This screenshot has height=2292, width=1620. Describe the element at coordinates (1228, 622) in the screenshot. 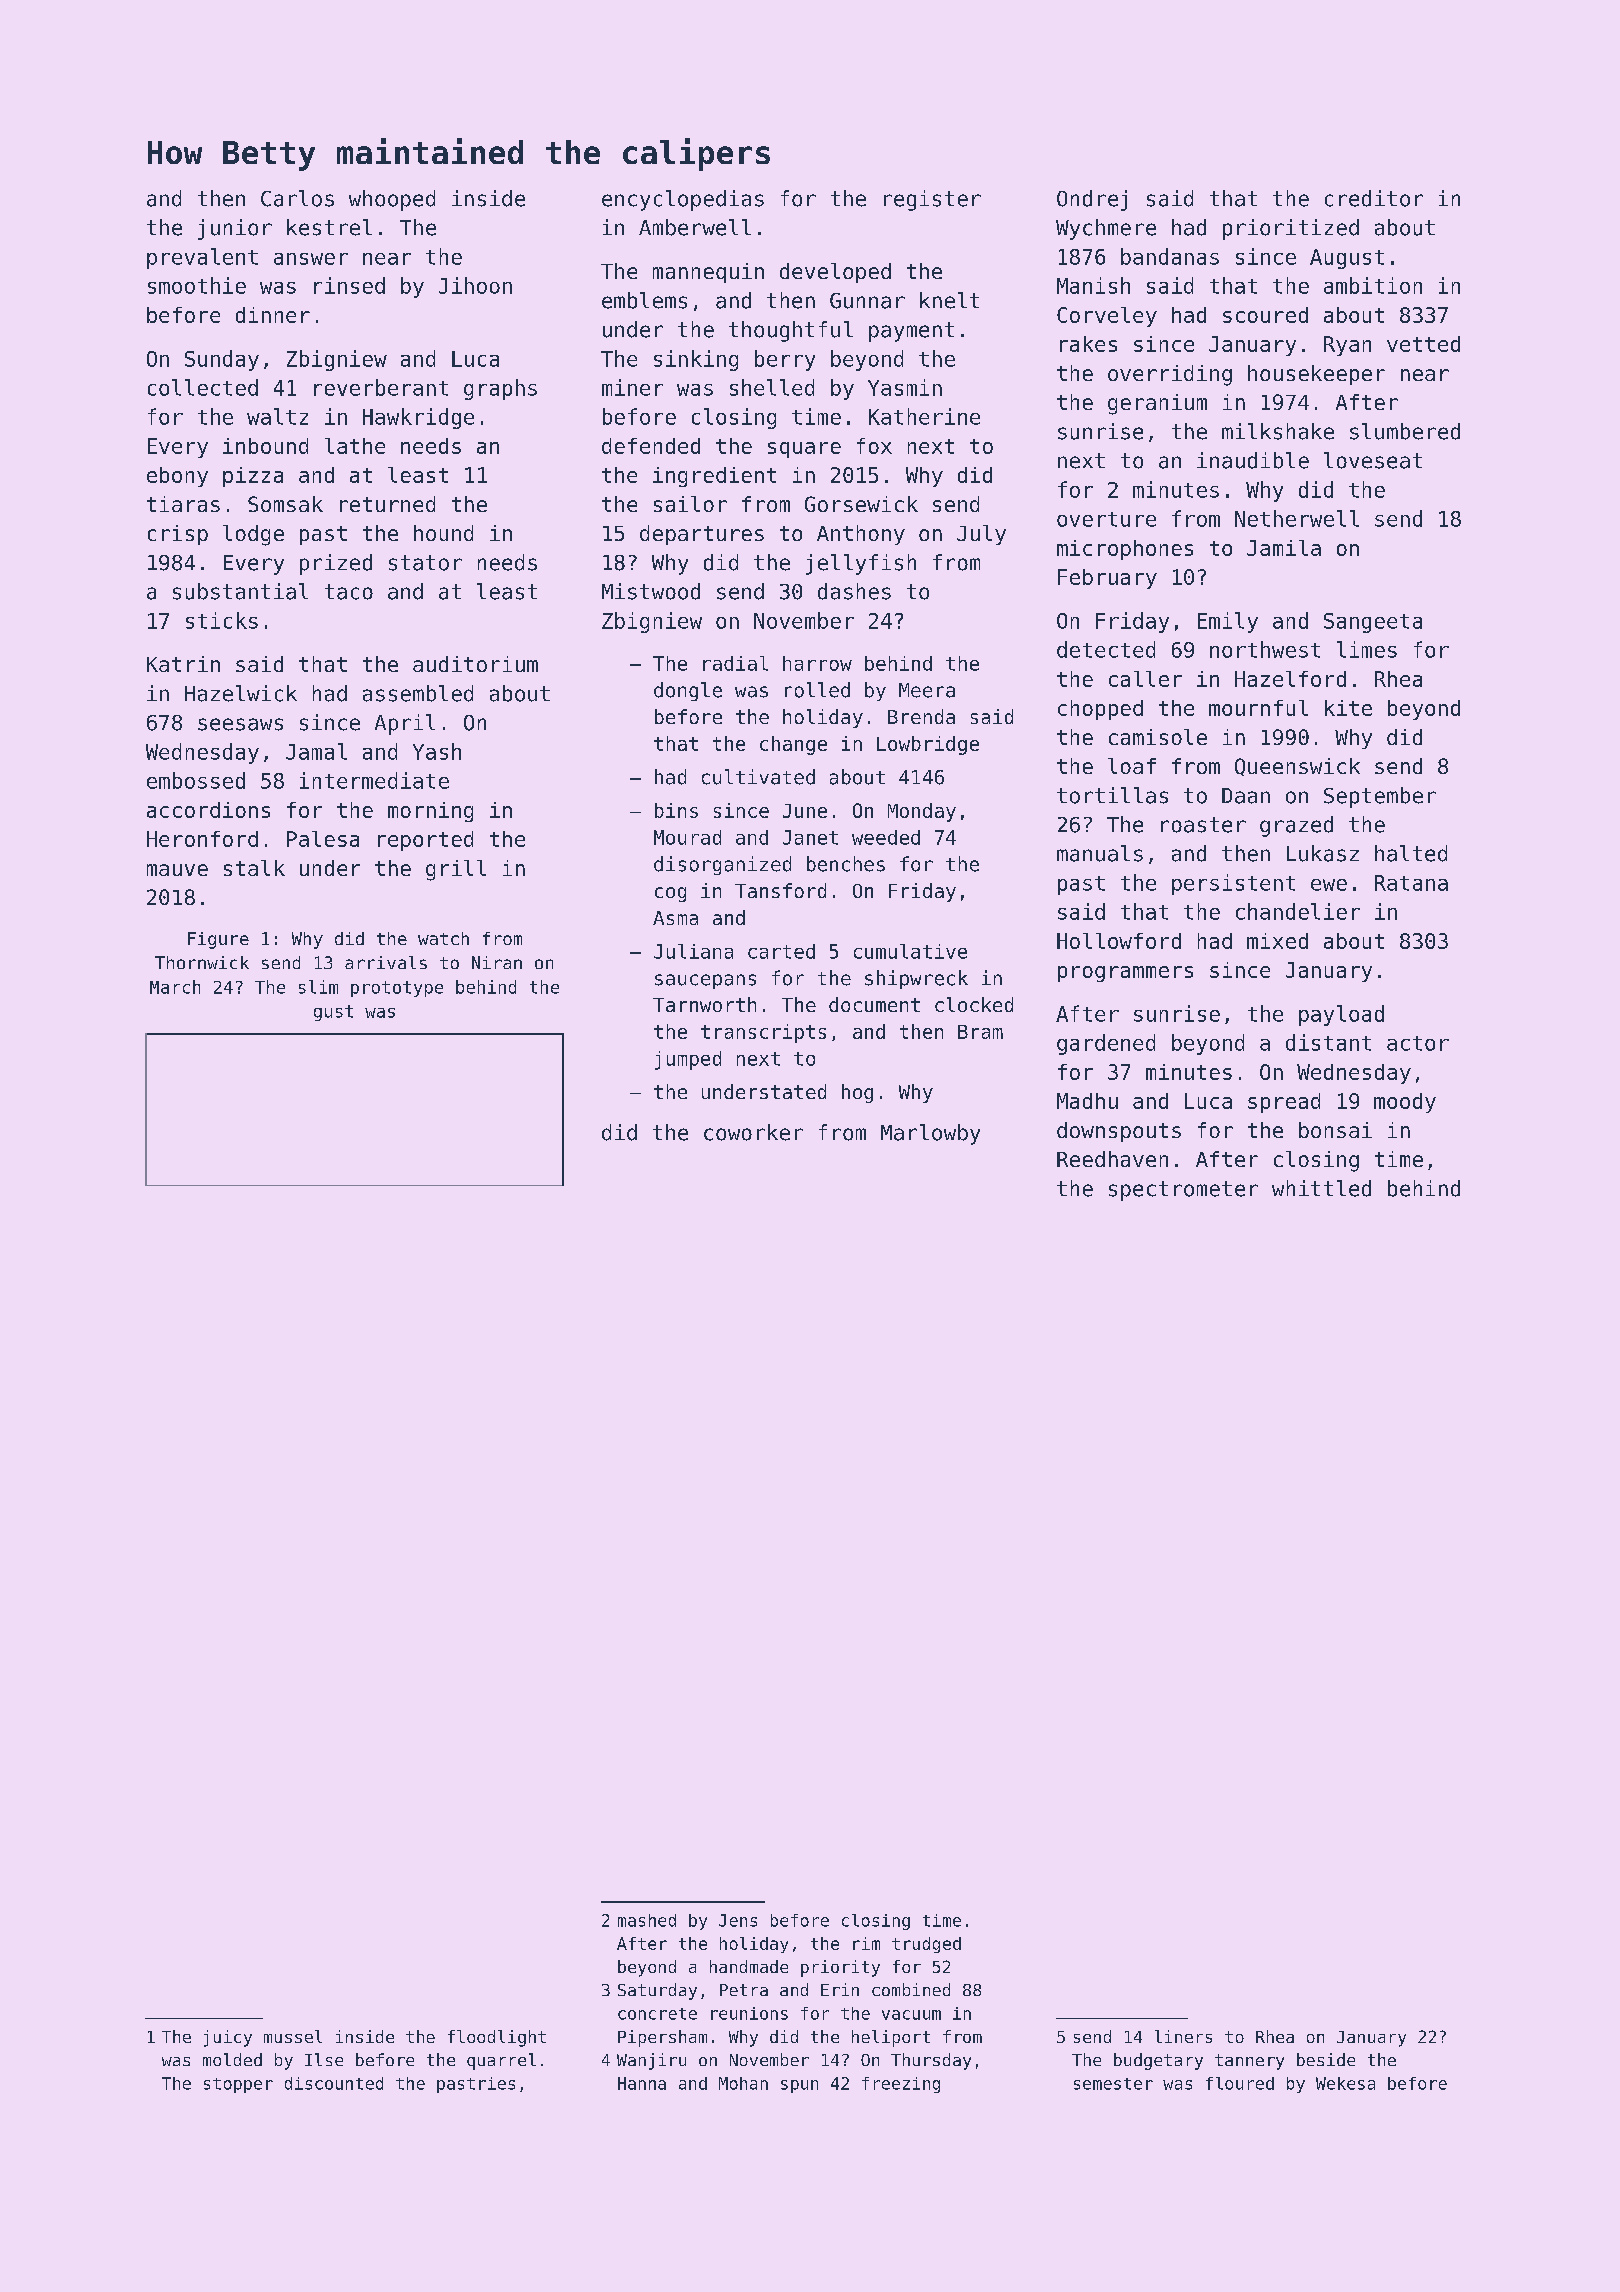

I see `Emily` at that location.
